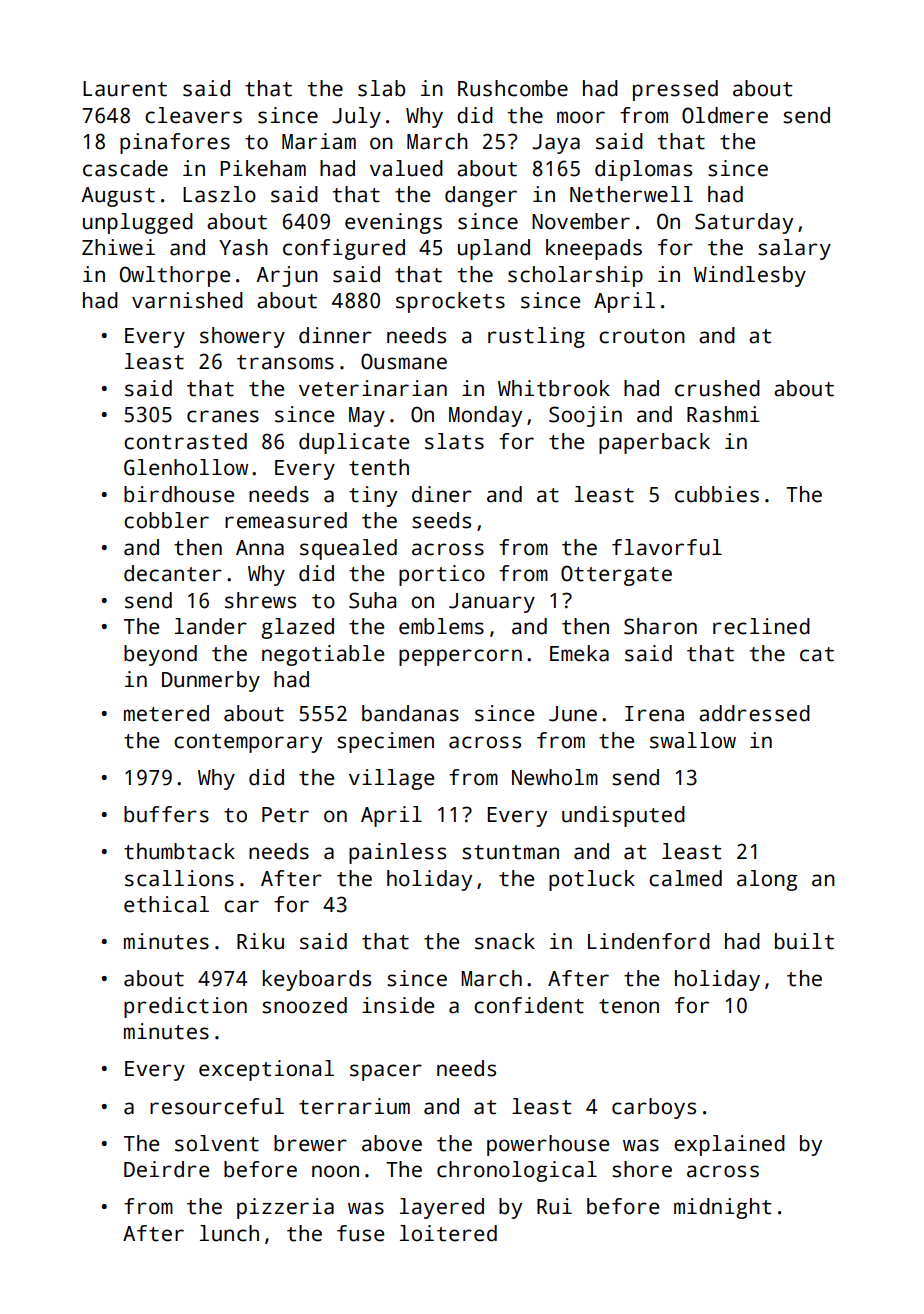 This image has height=1314, width=924. I want to click on cubbies, so click(717, 494).
